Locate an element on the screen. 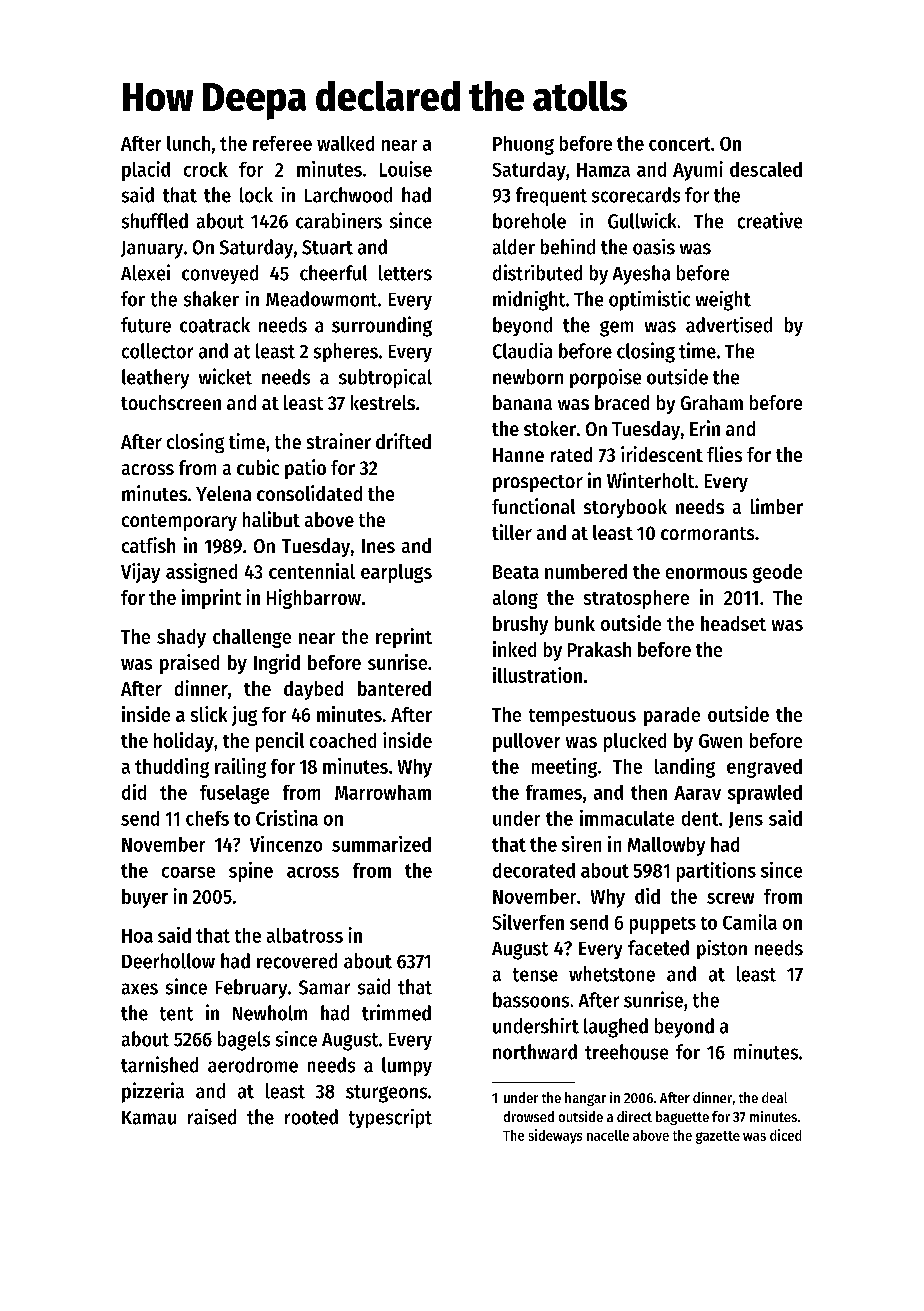  illustration is located at coordinates (537, 675).
